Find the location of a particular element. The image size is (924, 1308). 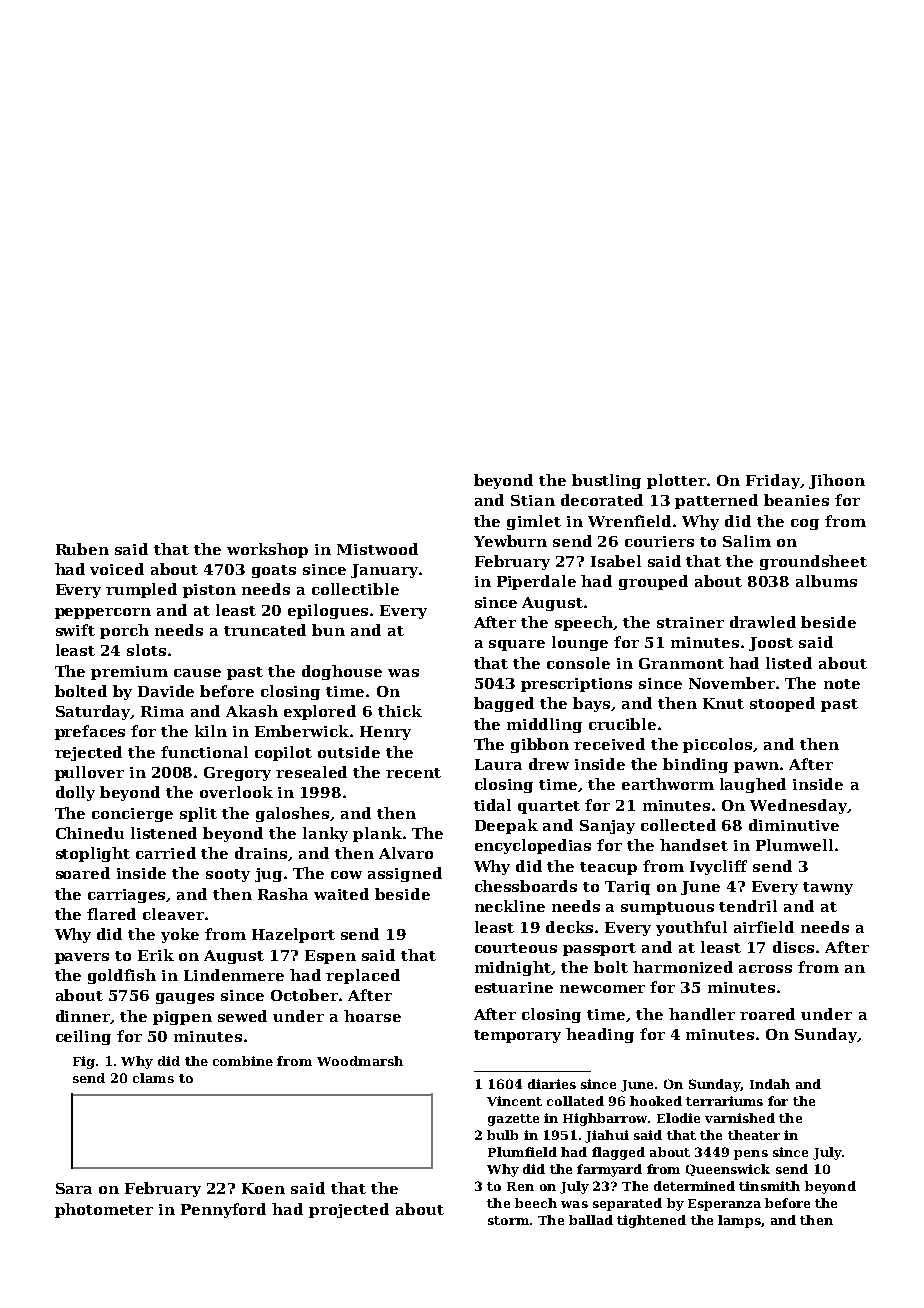

Chinedu is located at coordinates (90, 833).
